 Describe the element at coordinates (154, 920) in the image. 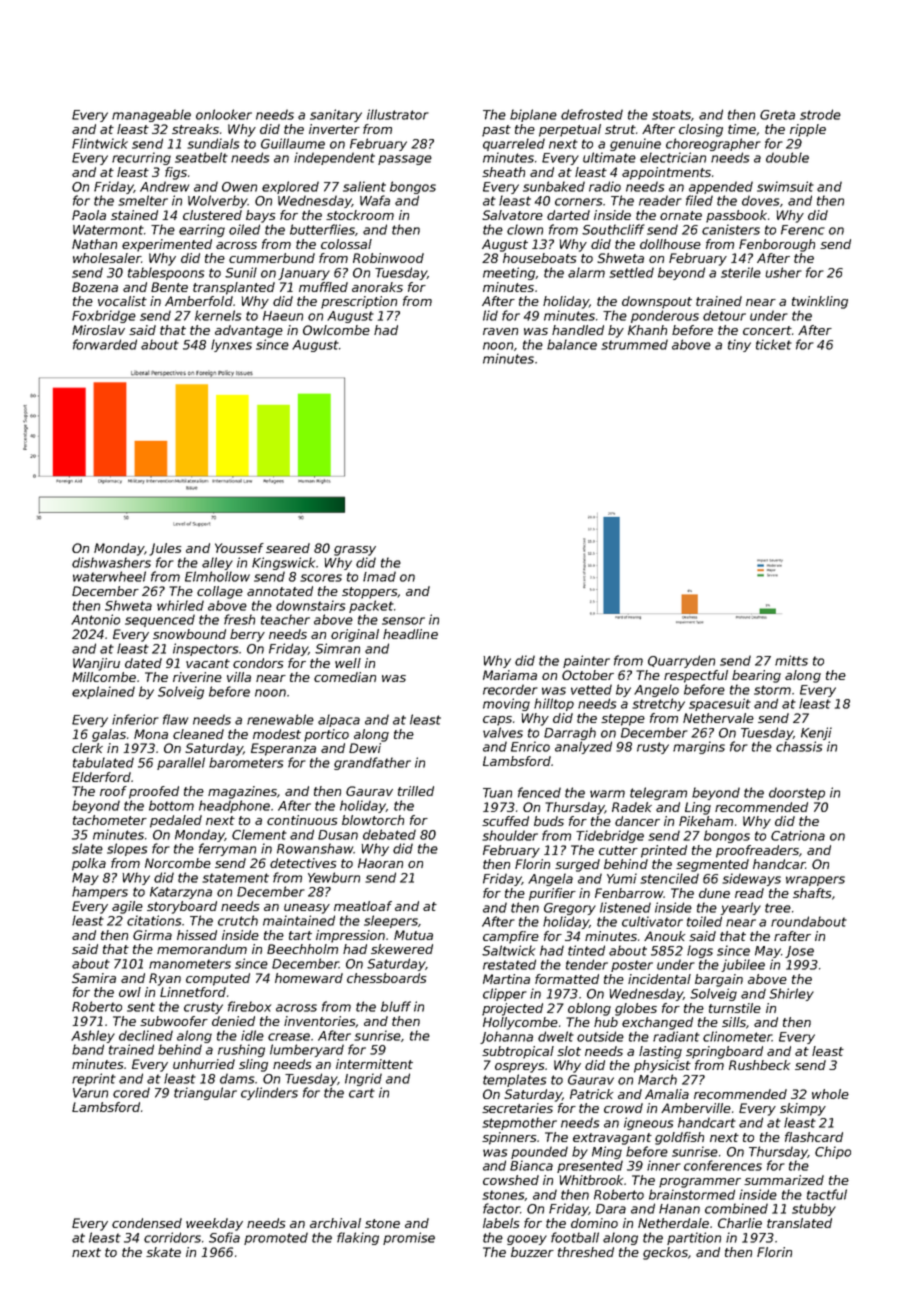

I see `citations` at that location.
